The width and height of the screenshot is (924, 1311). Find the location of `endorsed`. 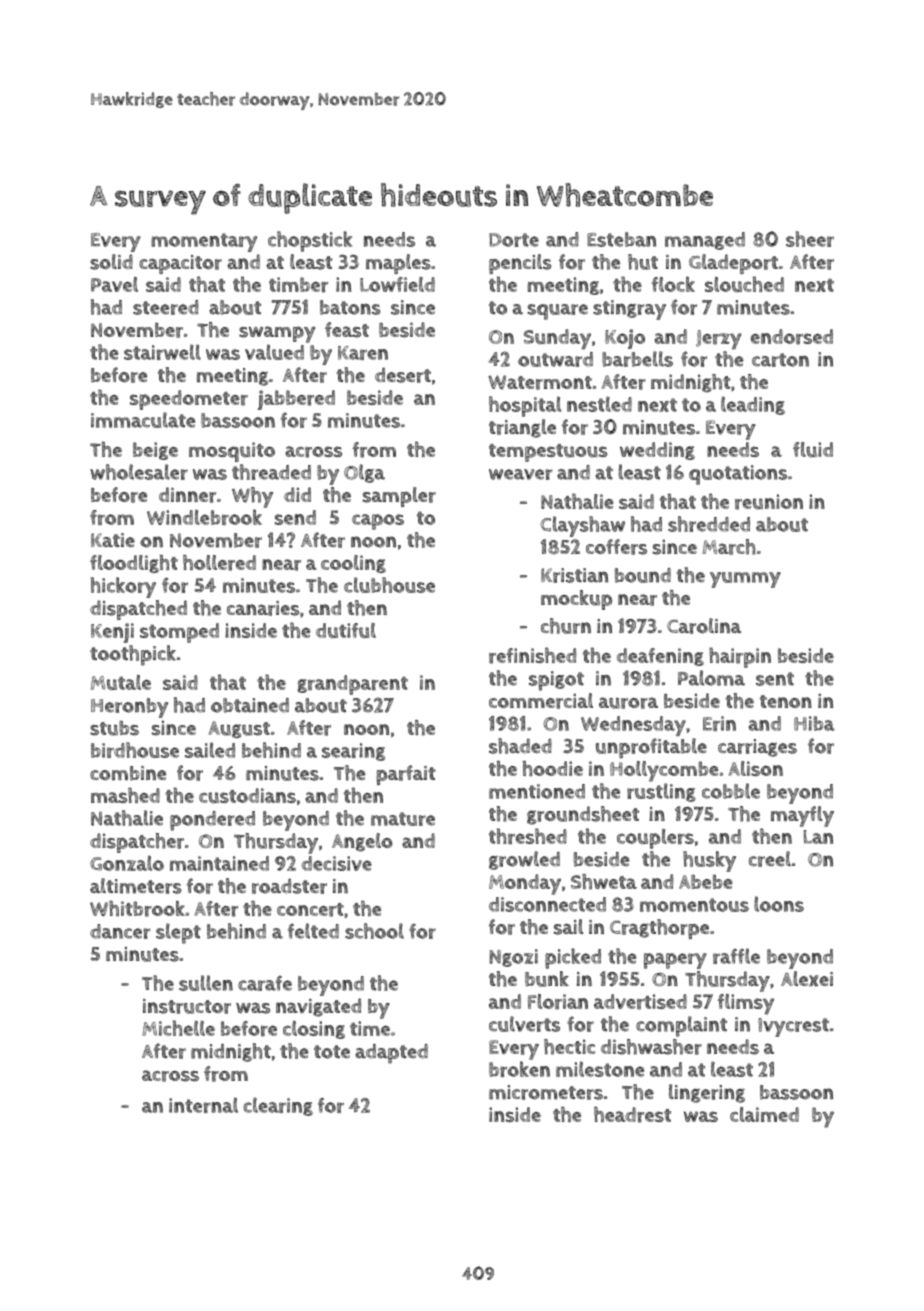

endorsed is located at coordinates (792, 337).
